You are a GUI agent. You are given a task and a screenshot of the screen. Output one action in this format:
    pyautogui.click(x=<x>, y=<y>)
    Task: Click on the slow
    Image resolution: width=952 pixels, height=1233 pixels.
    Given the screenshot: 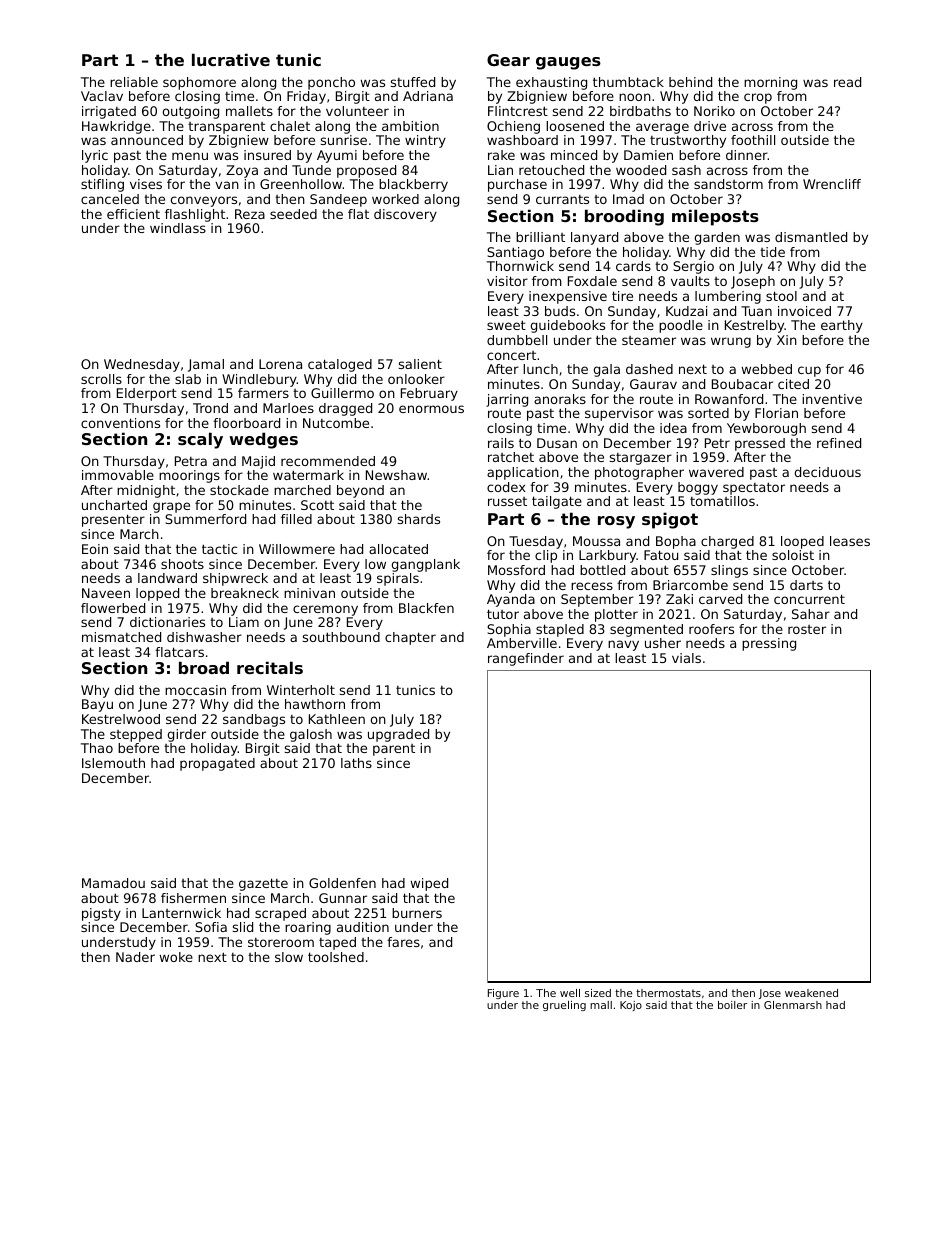 What is the action you would take?
    pyautogui.click(x=289, y=957)
